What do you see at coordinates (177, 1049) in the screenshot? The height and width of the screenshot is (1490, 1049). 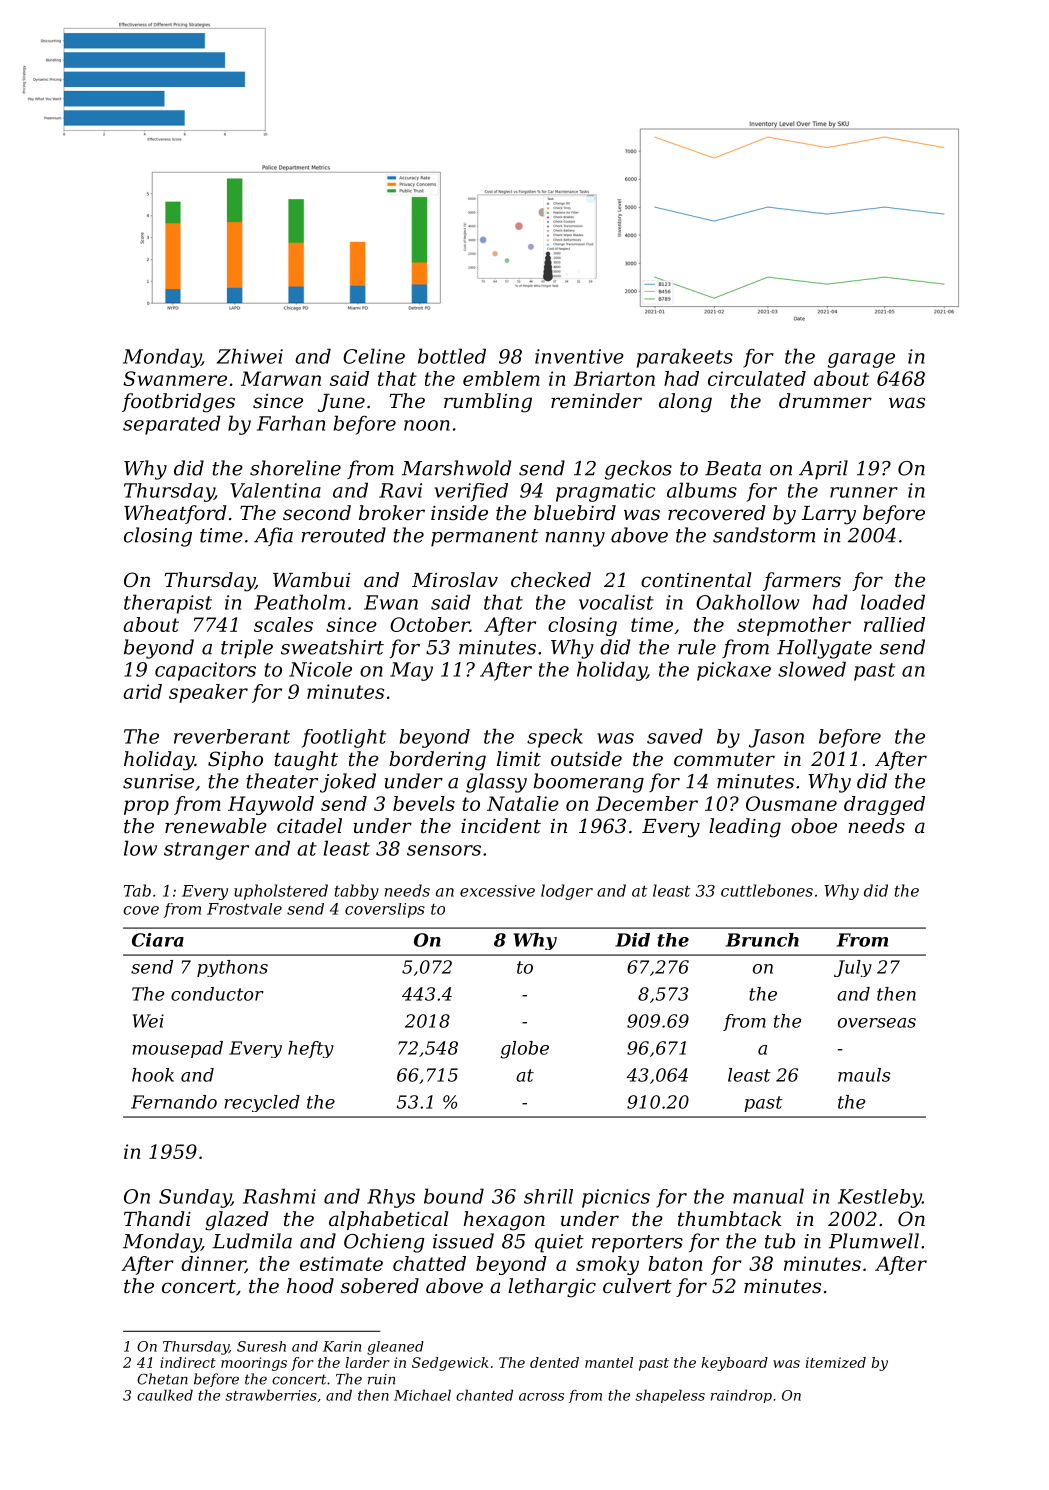 I see `mousepad` at bounding box center [177, 1049].
